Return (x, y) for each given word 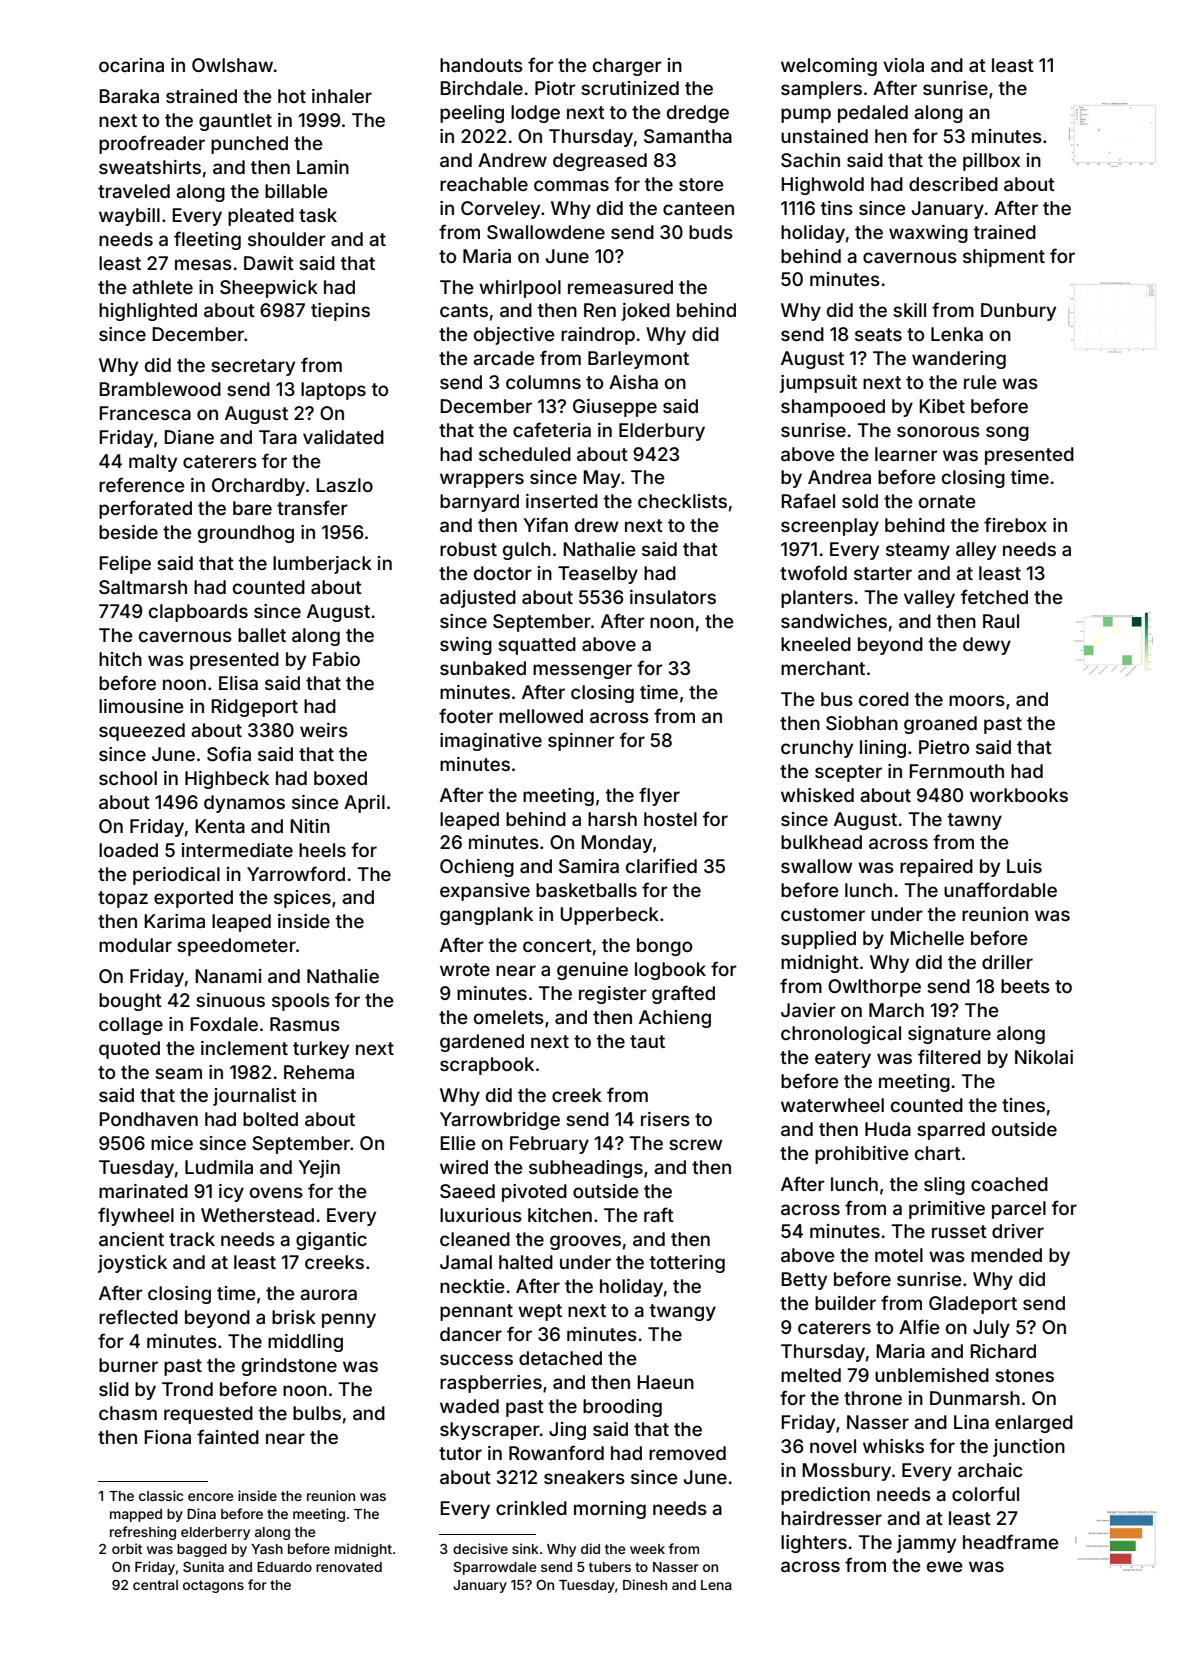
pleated (261, 217)
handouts (481, 65)
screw (696, 1144)
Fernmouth (956, 771)
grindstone (289, 1367)
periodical (176, 876)
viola (903, 65)
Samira (589, 866)
